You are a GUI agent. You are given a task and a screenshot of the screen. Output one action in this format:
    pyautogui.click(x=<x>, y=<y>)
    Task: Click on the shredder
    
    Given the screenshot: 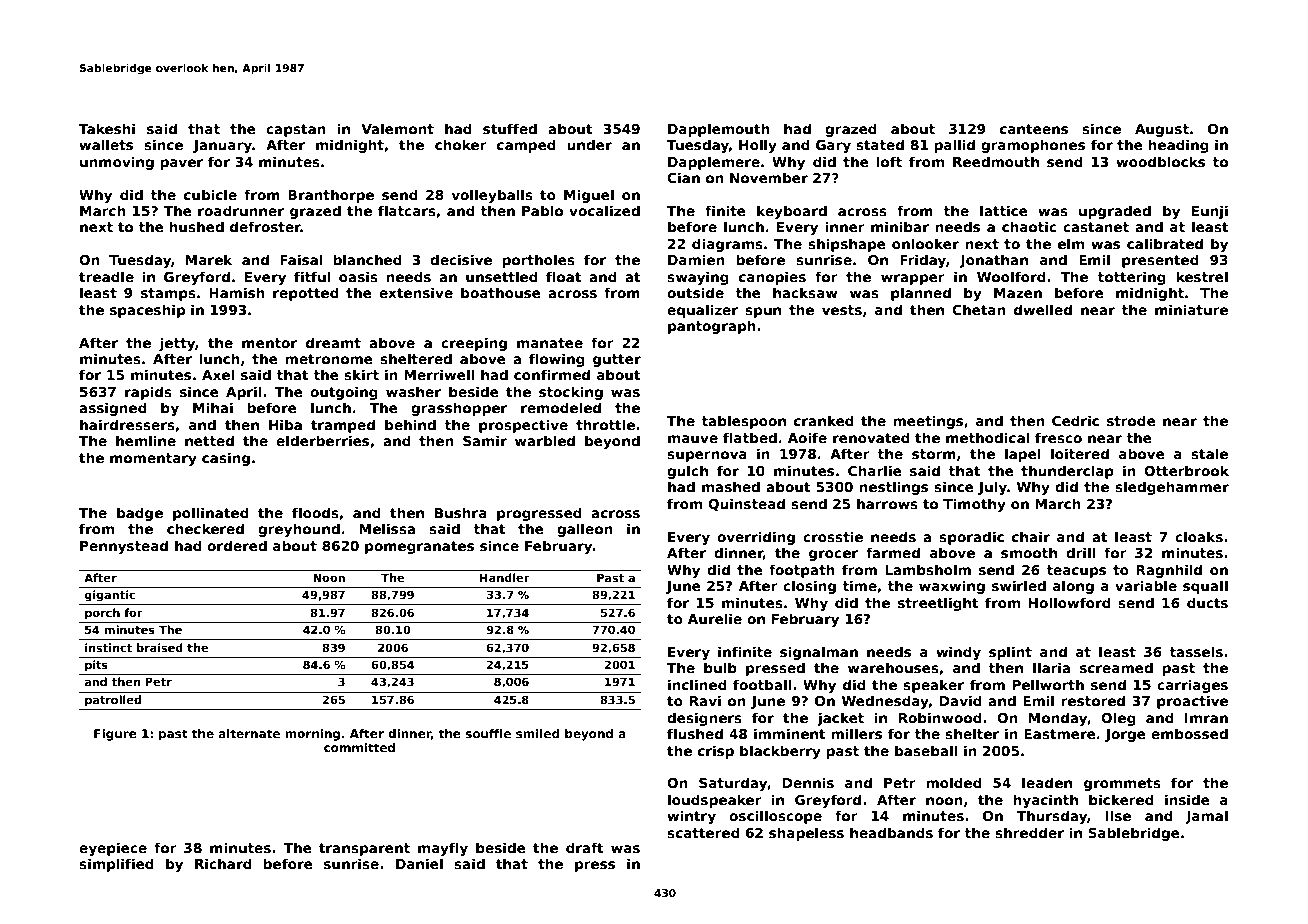 What is the action you would take?
    pyautogui.click(x=1029, y=832)
